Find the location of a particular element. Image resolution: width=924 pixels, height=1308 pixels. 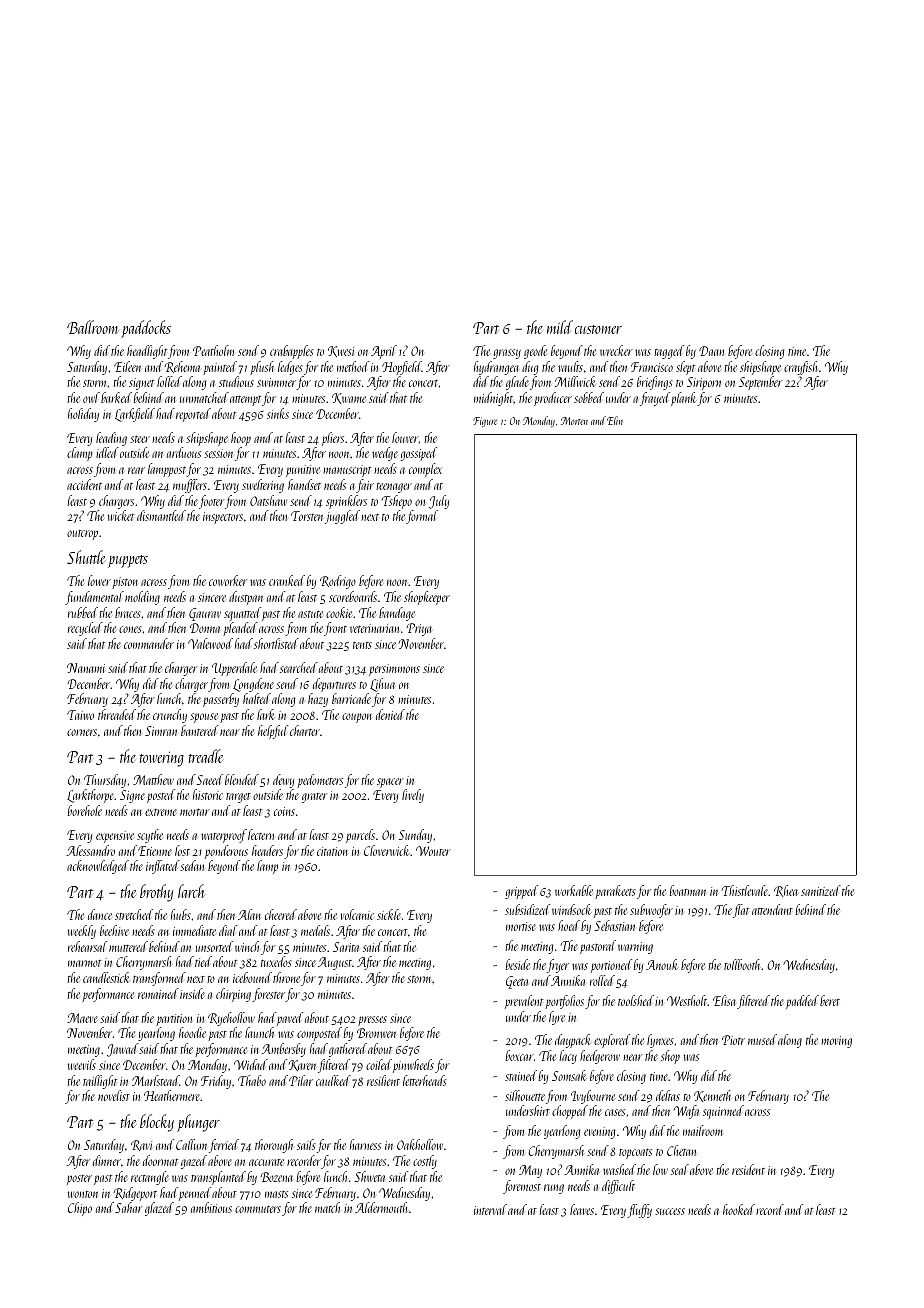

towering is located at coordinates (162, 759).
